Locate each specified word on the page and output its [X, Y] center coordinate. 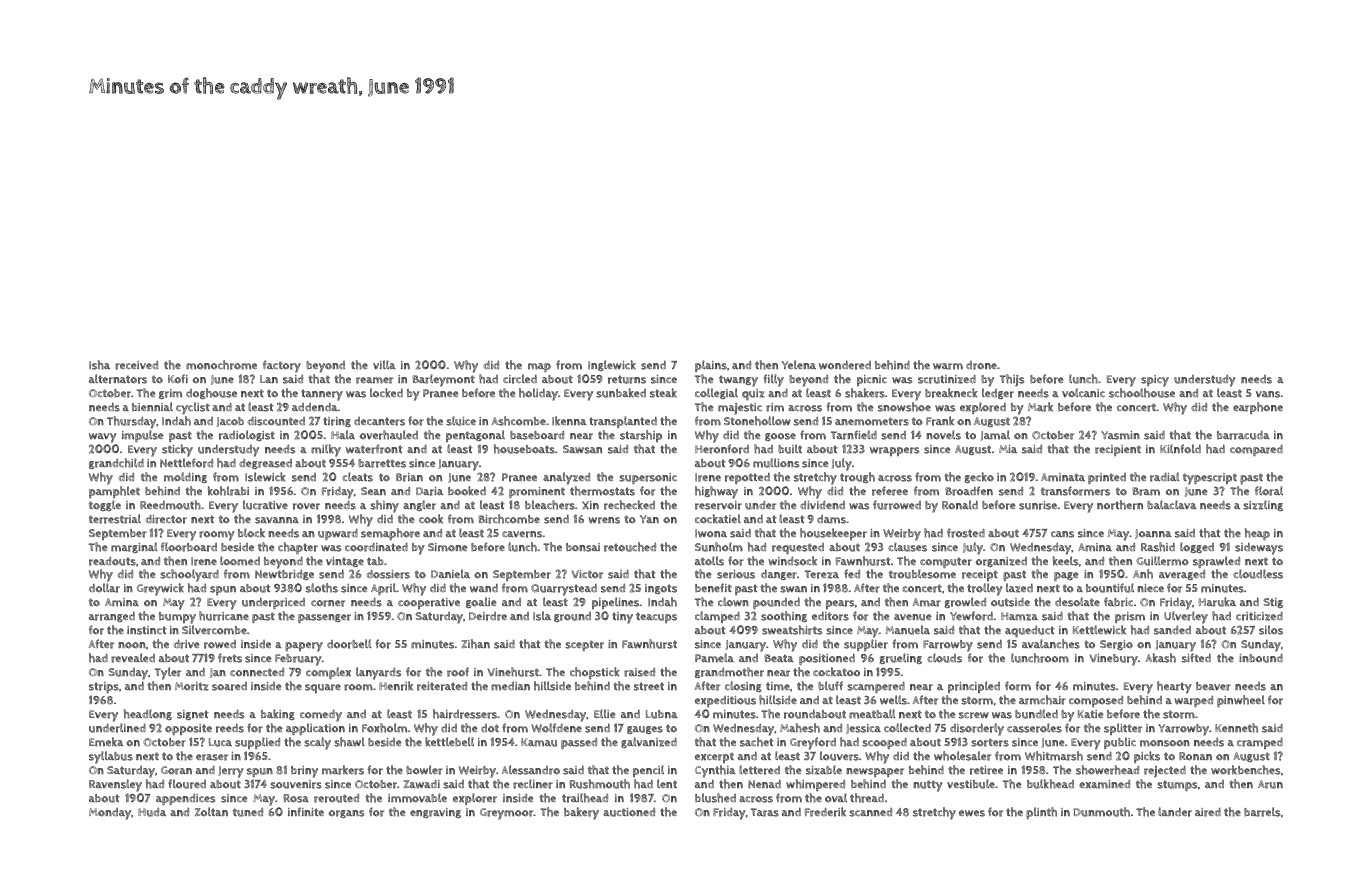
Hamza [1019, 616]
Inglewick [612, 365]
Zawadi [421, 784]
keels [1066, 561]
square [323, 689]
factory [282, 366]
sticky [177, 450]
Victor [587, 574]
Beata [779, 658]
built [790, 449]
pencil [648, 771]
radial [1165, 477]
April [383, 589]
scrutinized [947, 379]
